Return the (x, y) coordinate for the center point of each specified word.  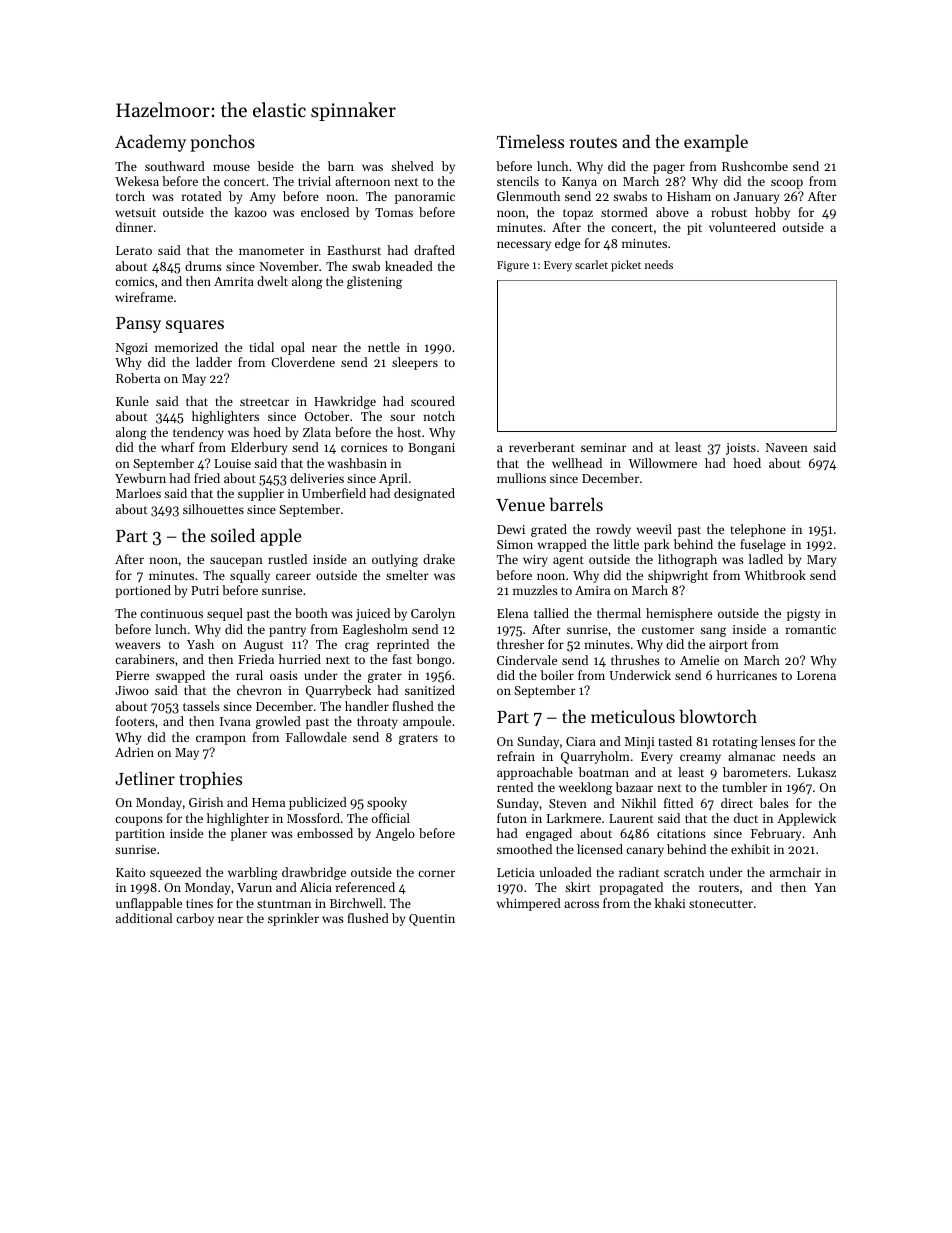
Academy (150, 143)
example (716, 143)
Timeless (530, 141)
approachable (535, 773)
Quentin (432, 920)
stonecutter (721, 904)
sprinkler (293, 919)
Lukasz (816, 772)
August (263, 646)
